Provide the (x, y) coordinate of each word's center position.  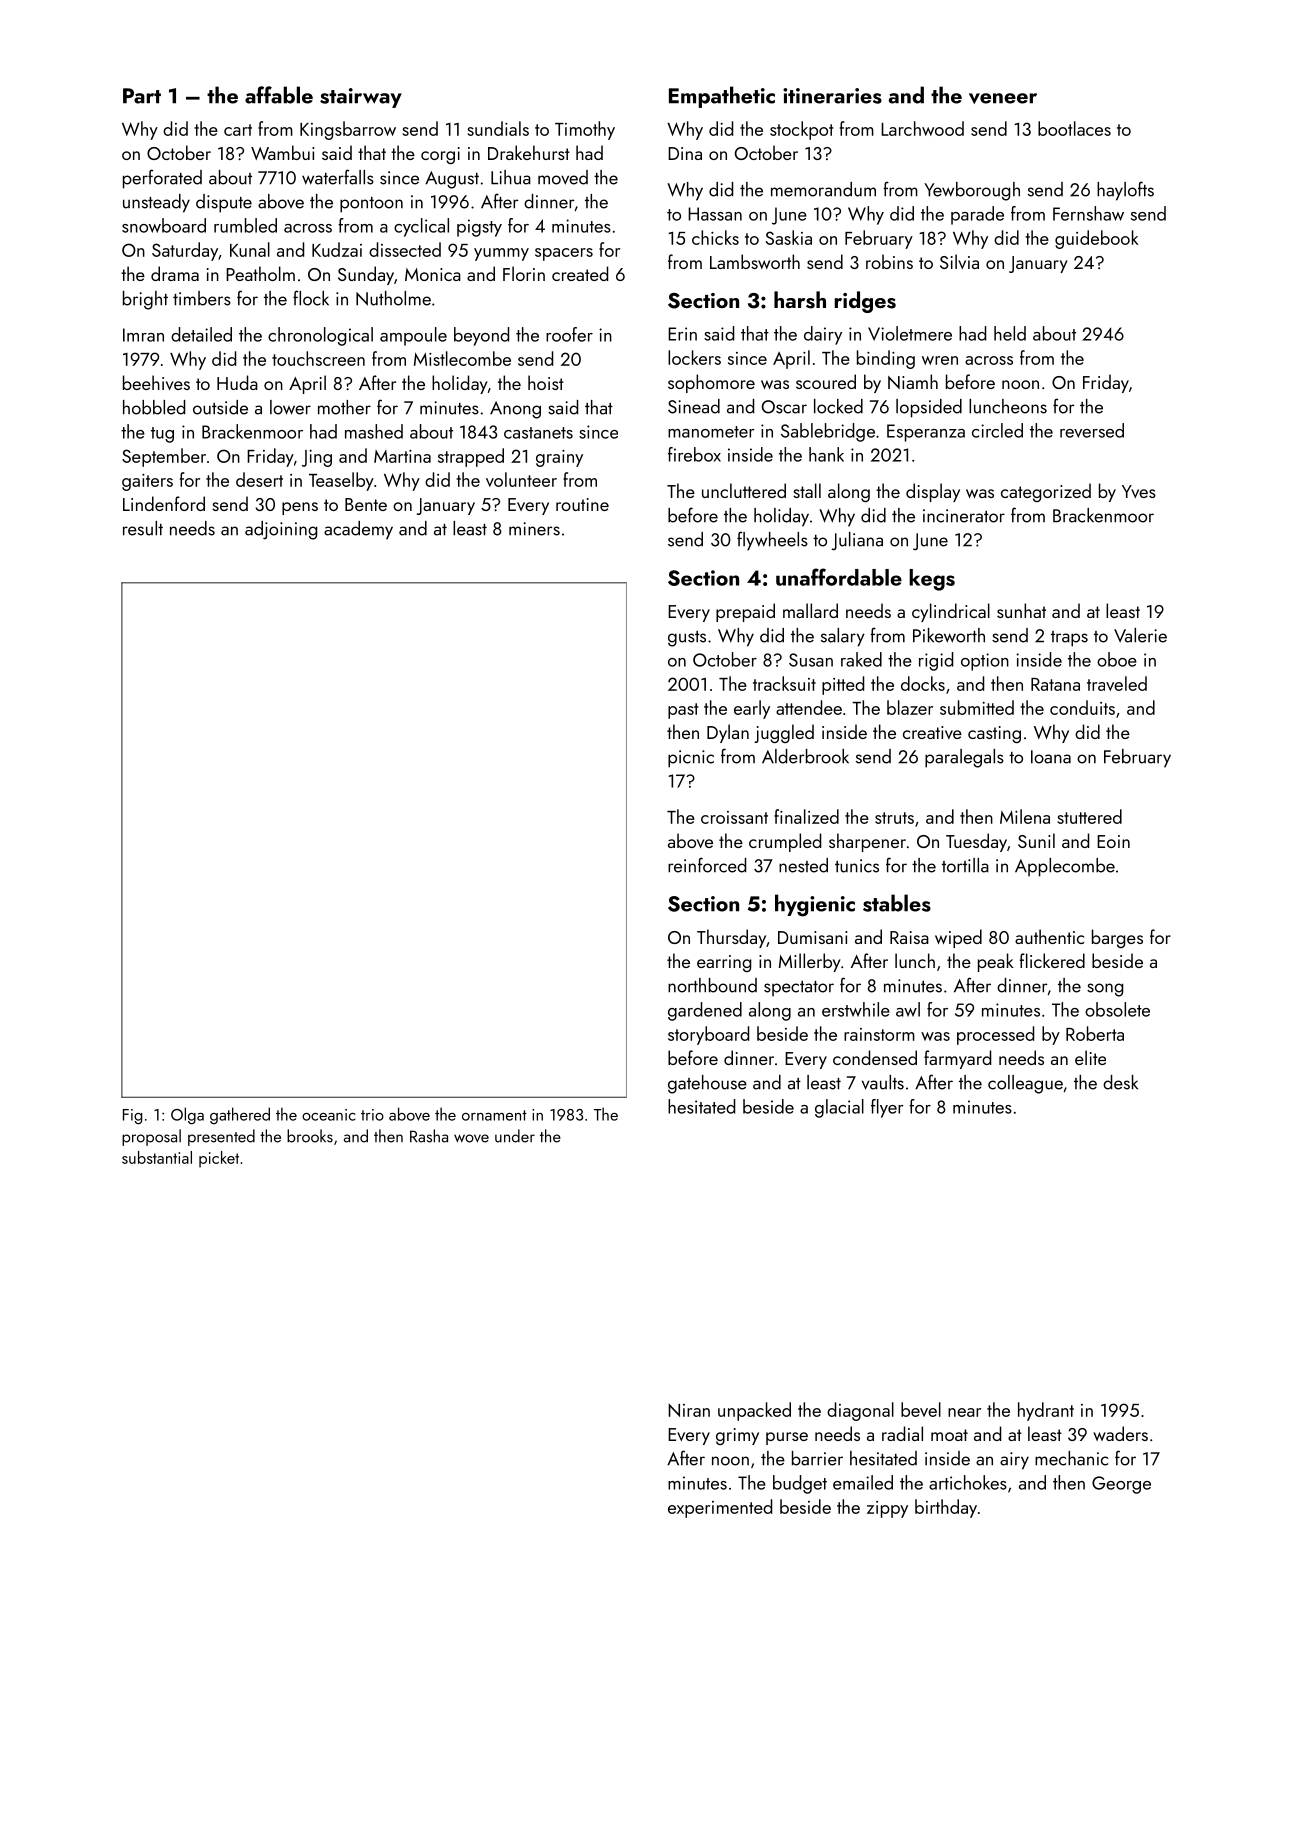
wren (940, 360)
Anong (515, 410)
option (985, 662)
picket (219, 1159)
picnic (691, 759)
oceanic (329, 1115)
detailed (201, 334)
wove (471, 1138)
